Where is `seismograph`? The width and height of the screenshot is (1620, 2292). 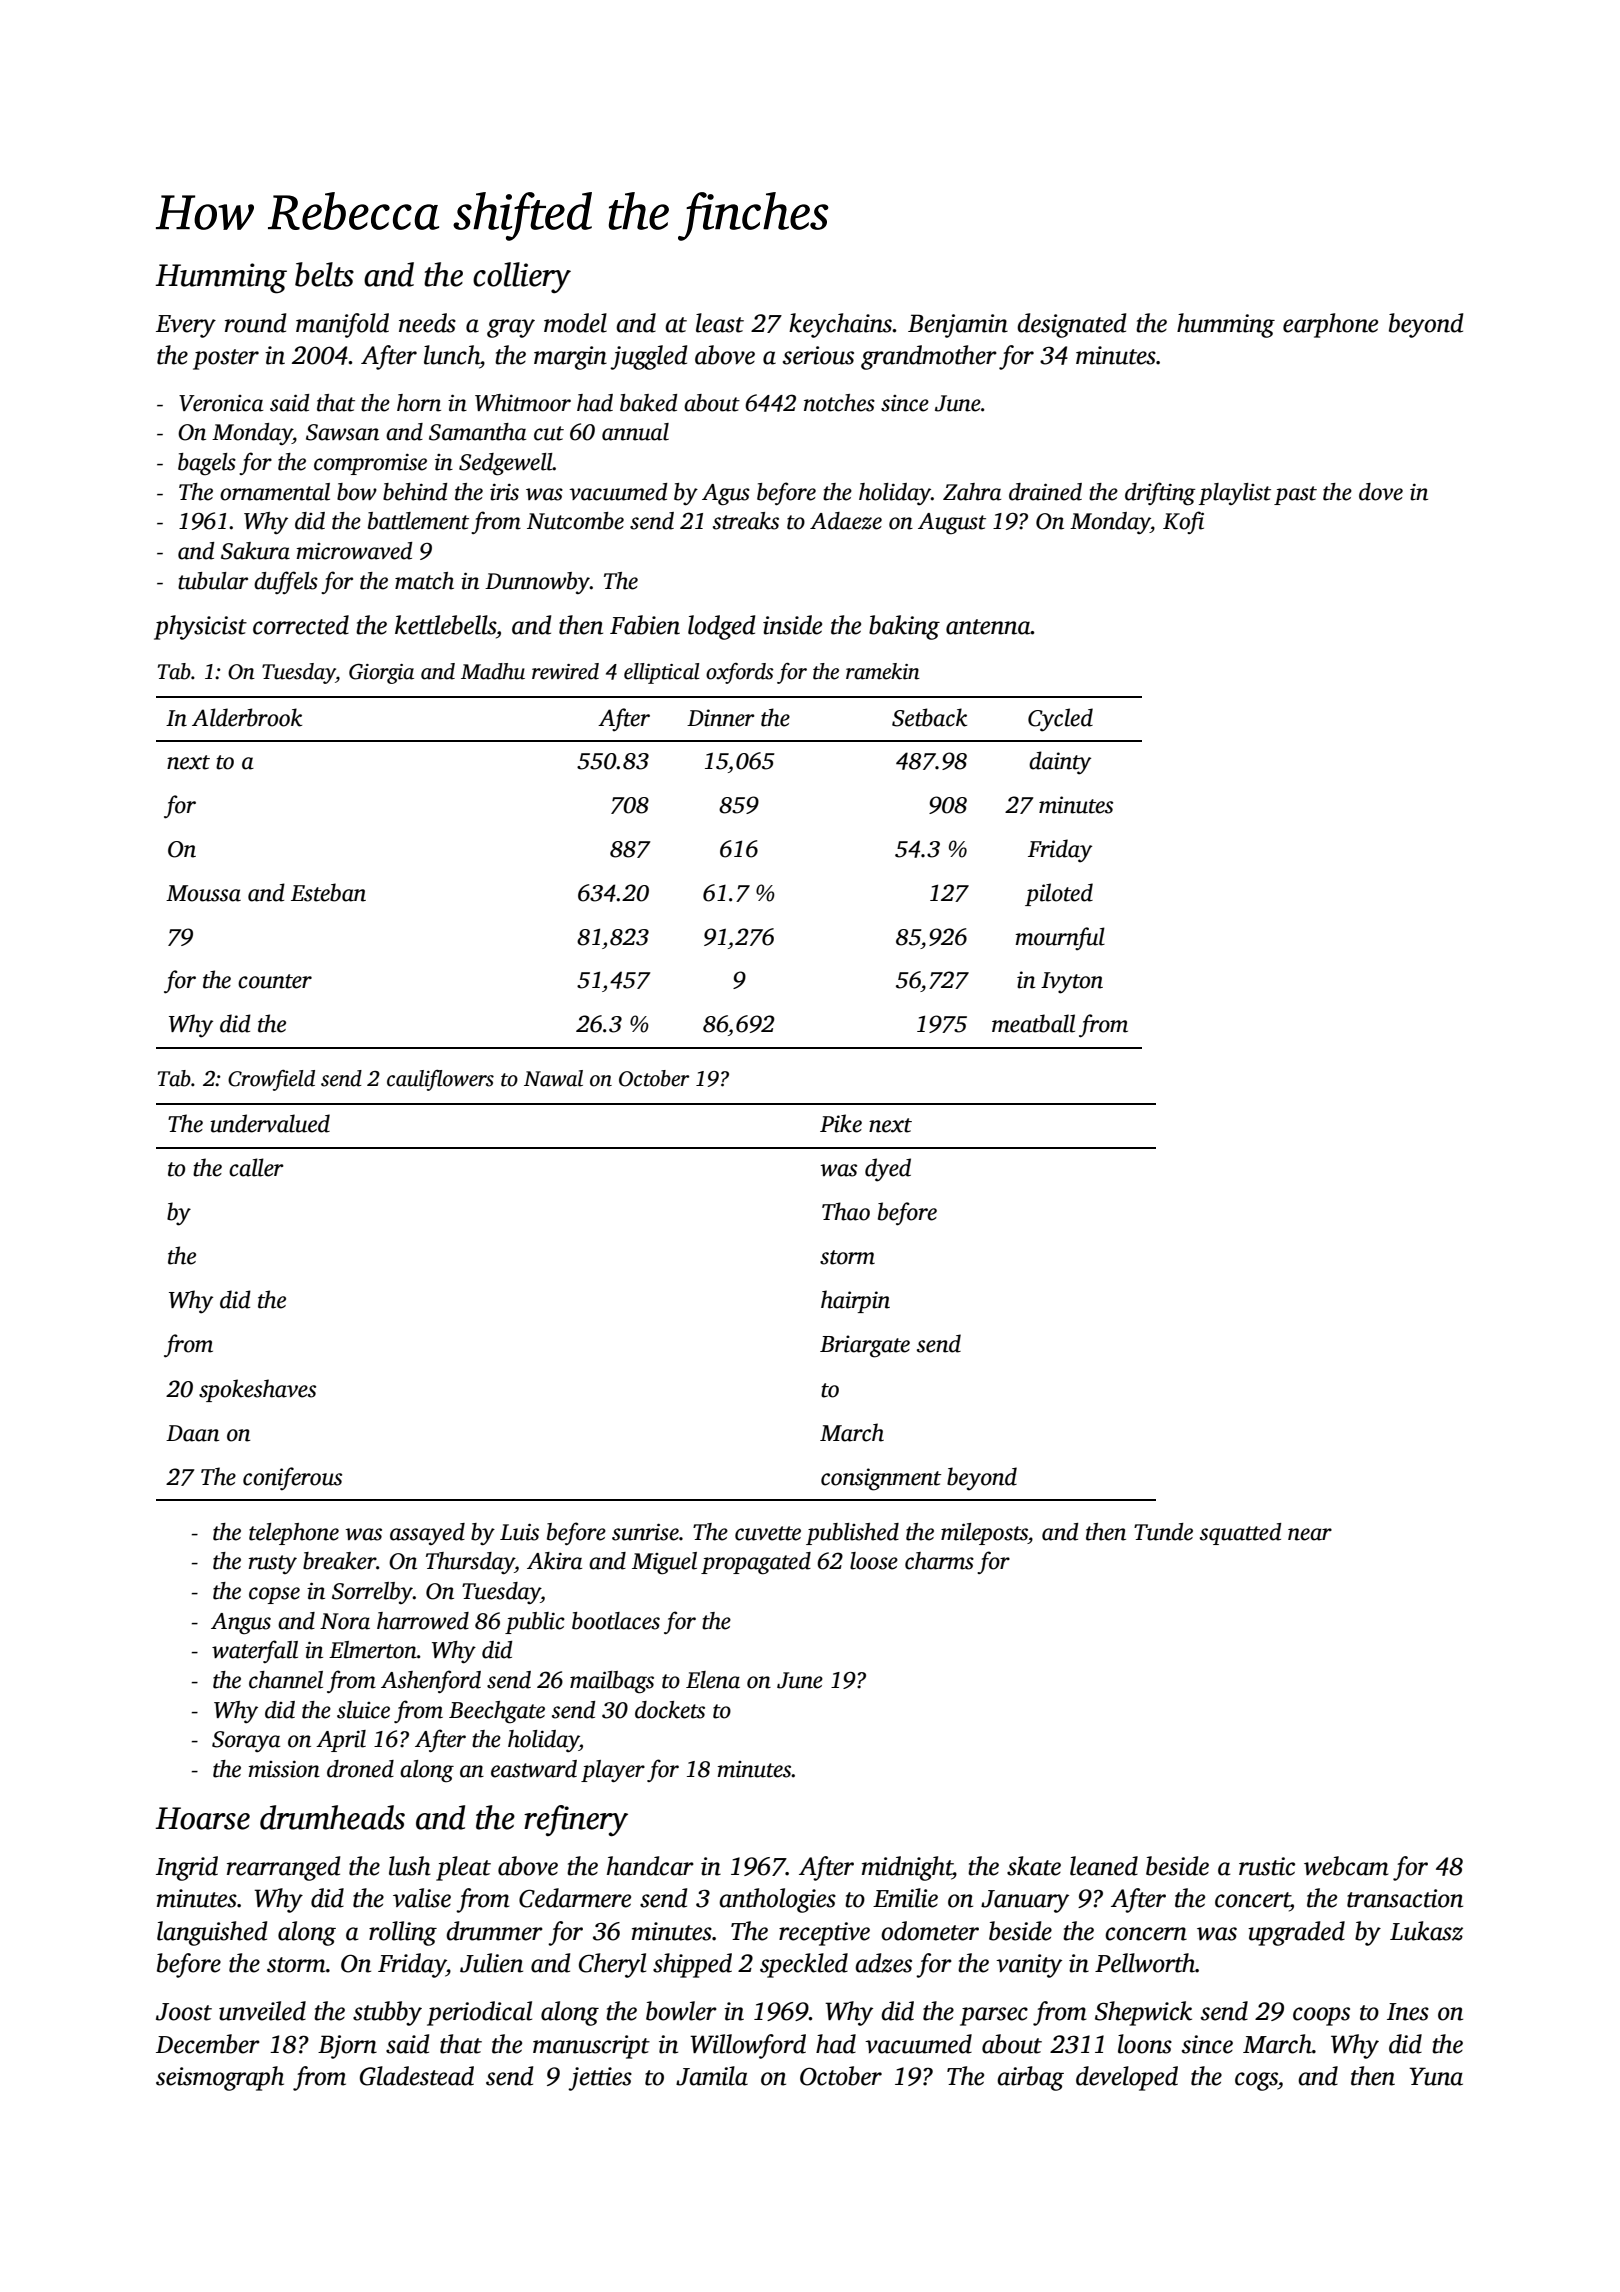 seismograph is located at coordinates (220, 2078).
